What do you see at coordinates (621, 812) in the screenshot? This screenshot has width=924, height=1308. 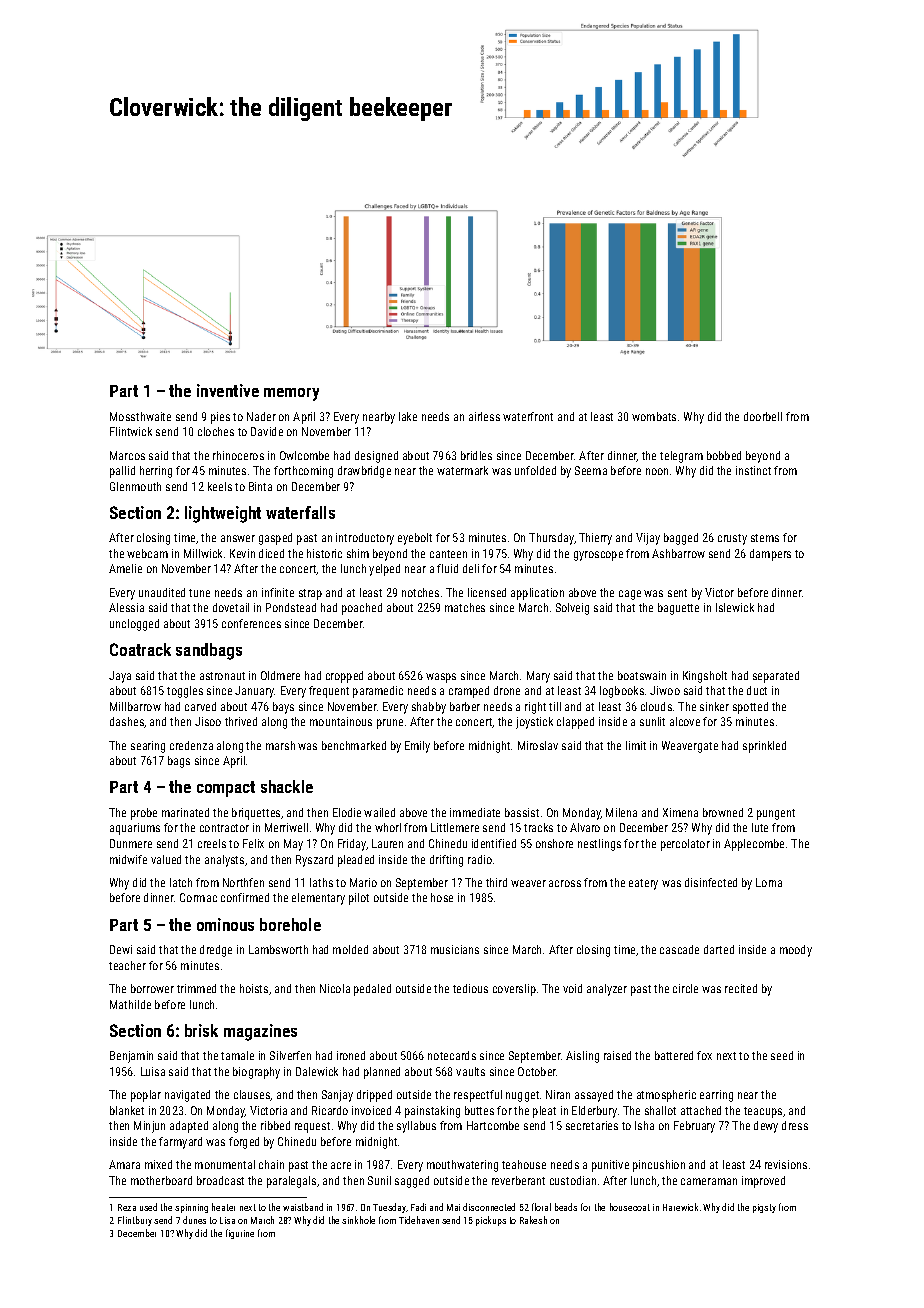 I see `Milena` at bounding box center [621, 812].
